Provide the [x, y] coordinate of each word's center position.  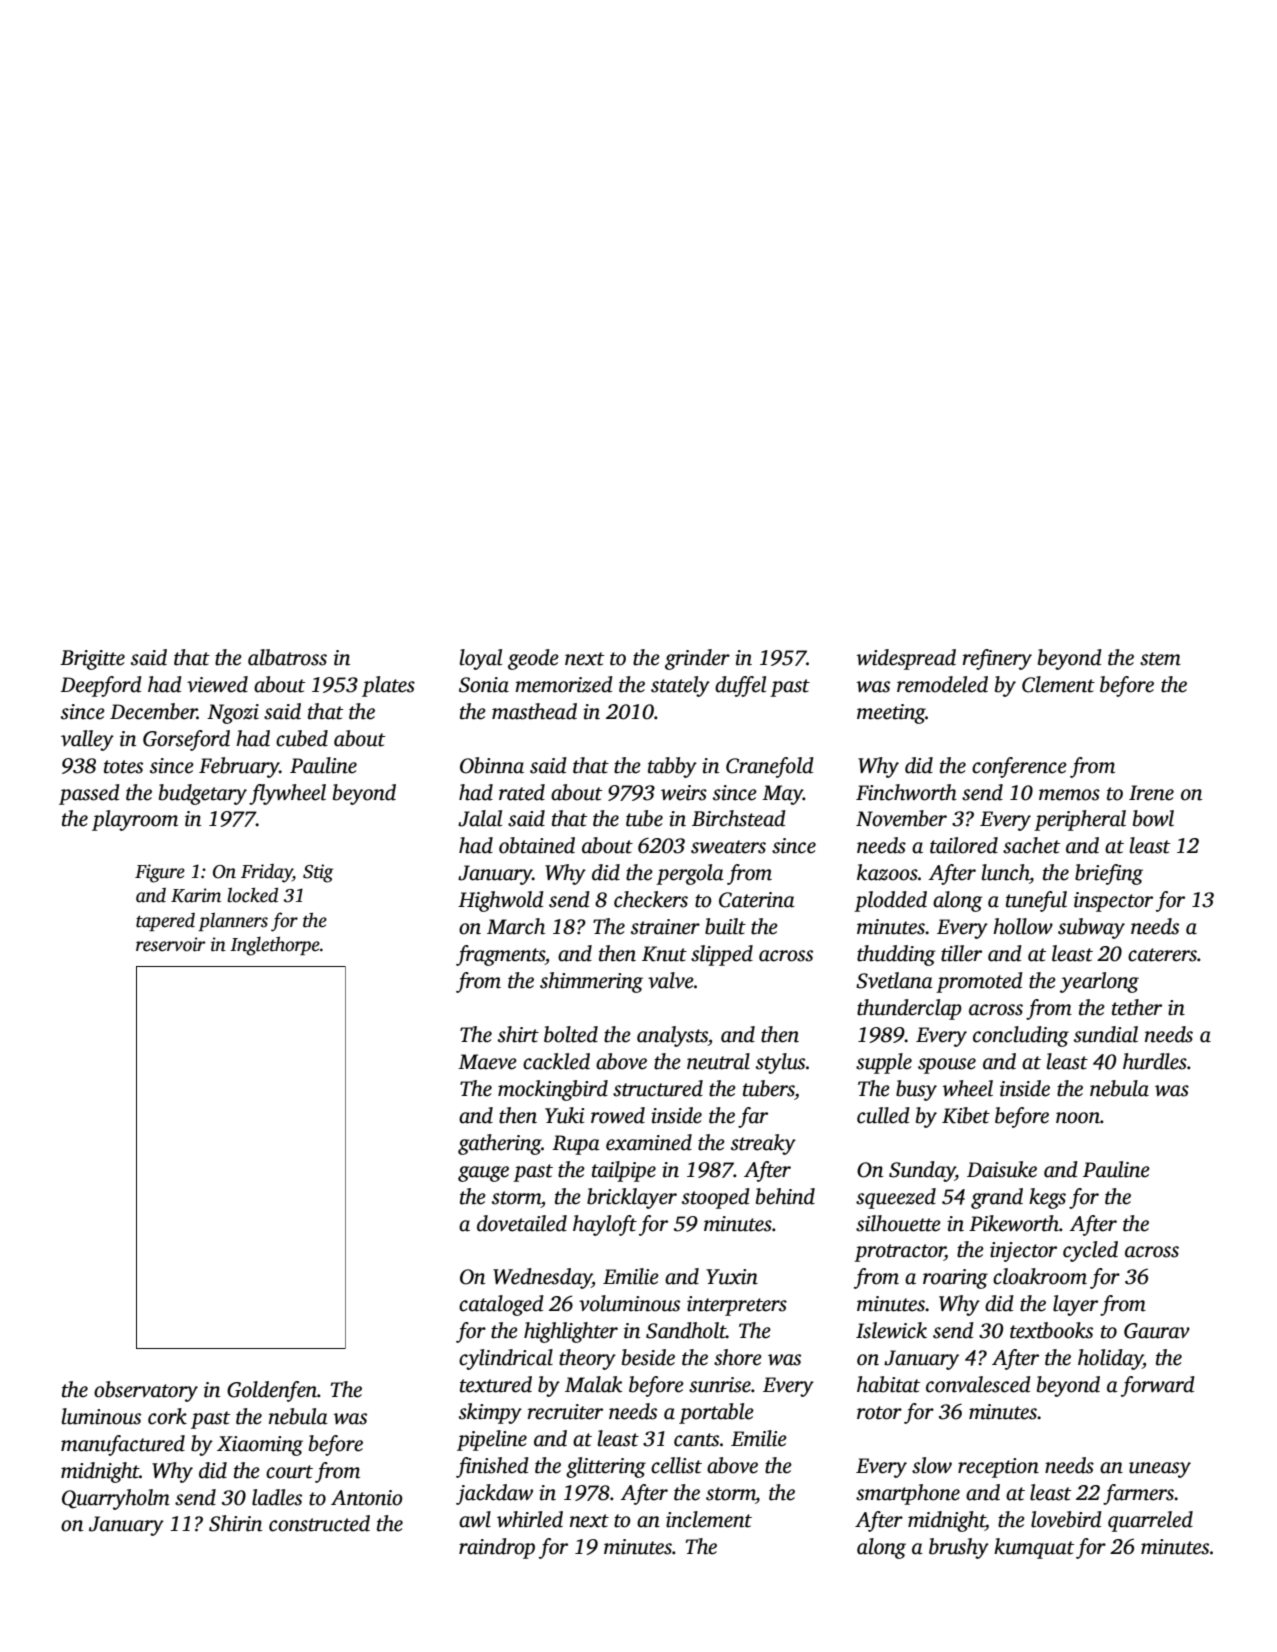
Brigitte [92, 660]
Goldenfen [272, 1391]
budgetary [203, 794]
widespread [906, 659]
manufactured [123, 1445]
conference [1019, 767]
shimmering [591, 982]
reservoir [171, 944]
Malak [593, 1384]
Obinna [492, 765]
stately [680, 686]
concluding [1021, 1036]
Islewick [891, 1330]
